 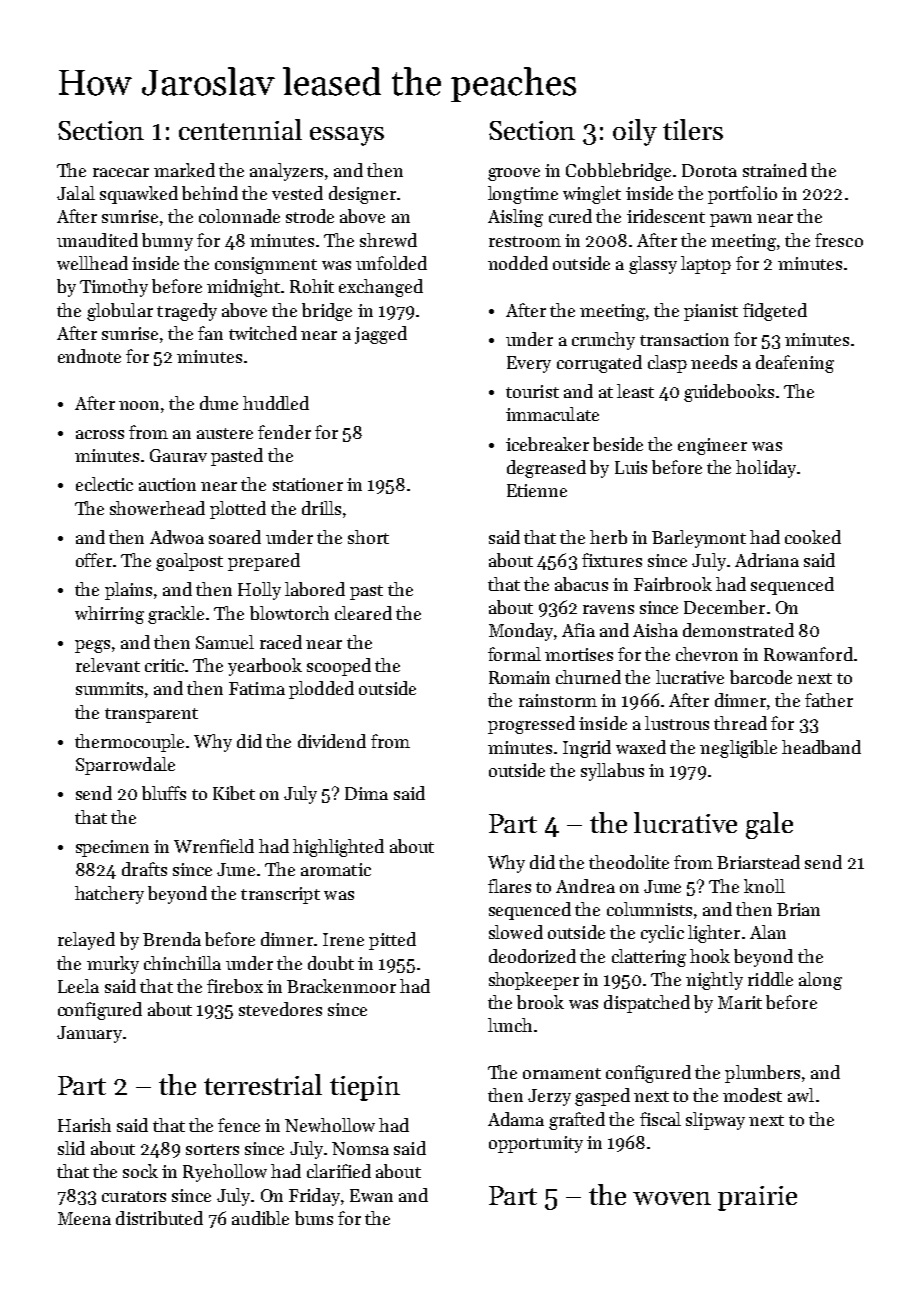 I want to click on essays, so click(x=347, y=136).
